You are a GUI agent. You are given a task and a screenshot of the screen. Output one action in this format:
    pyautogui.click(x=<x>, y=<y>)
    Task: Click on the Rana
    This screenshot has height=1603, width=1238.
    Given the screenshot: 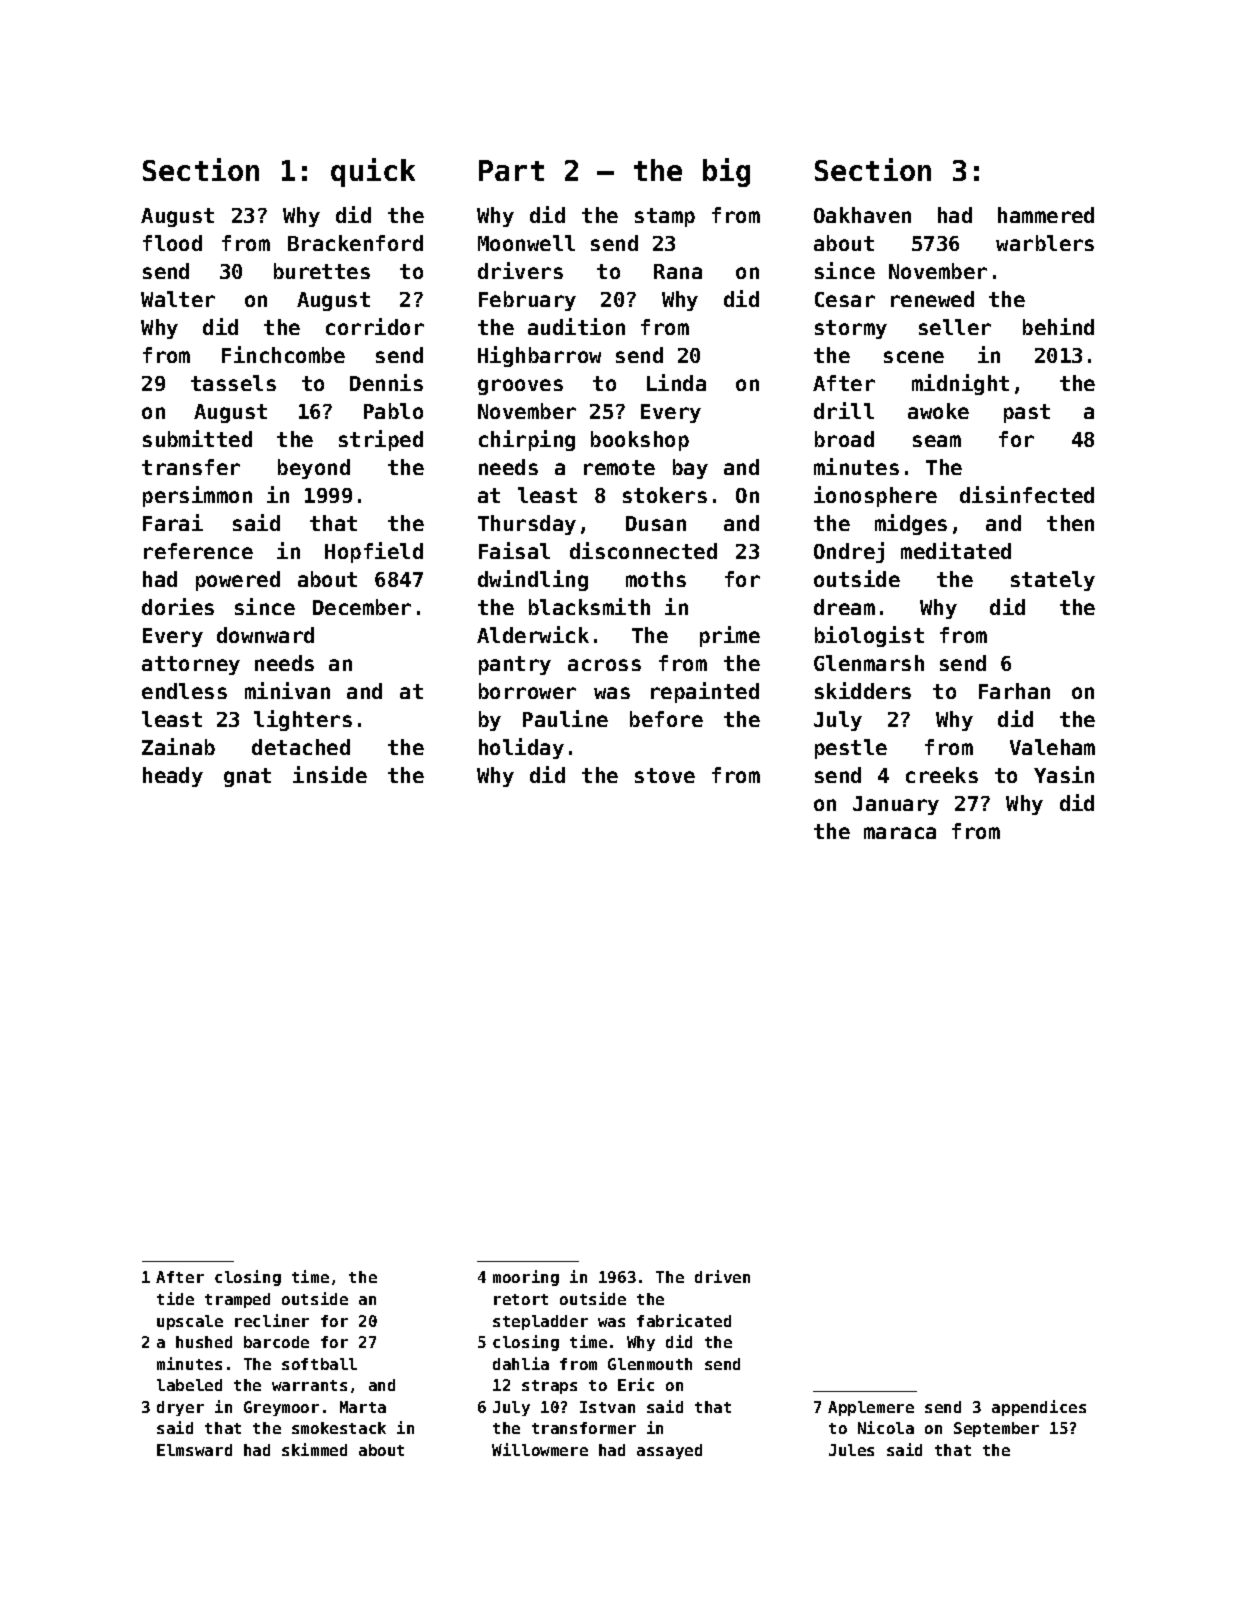 What is the action you would take?
    pyautogui.click(x=678, y=271)
